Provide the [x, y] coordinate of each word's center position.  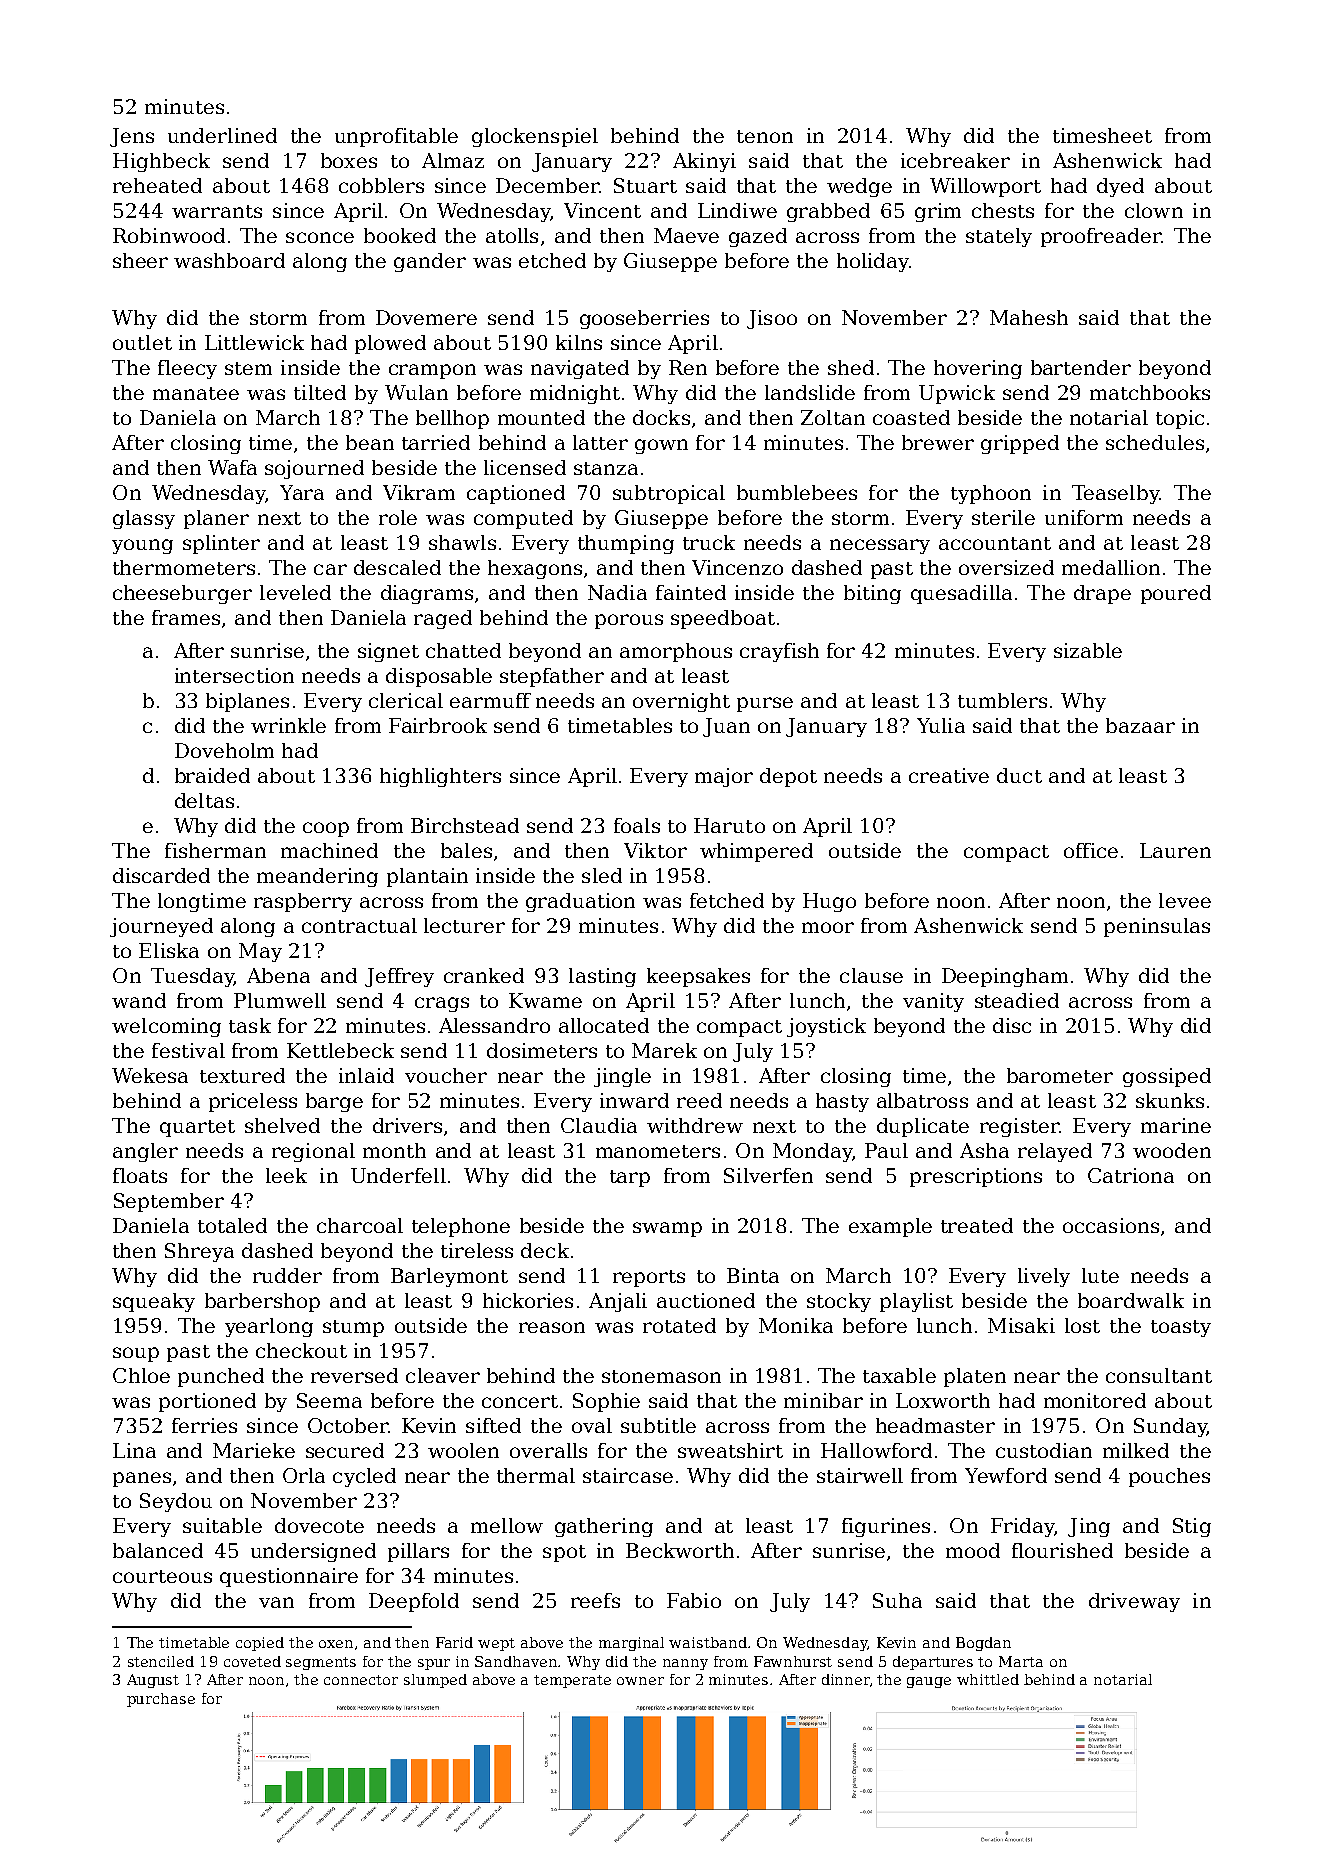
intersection [234, 675]
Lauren [1175, 850]
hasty [842, 1102]
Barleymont [449, 1277]
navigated [580, 369]
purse [765, 704]
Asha [984, 1150]
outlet [142, 342]
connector [361, 1680]
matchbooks [1150, 392]
